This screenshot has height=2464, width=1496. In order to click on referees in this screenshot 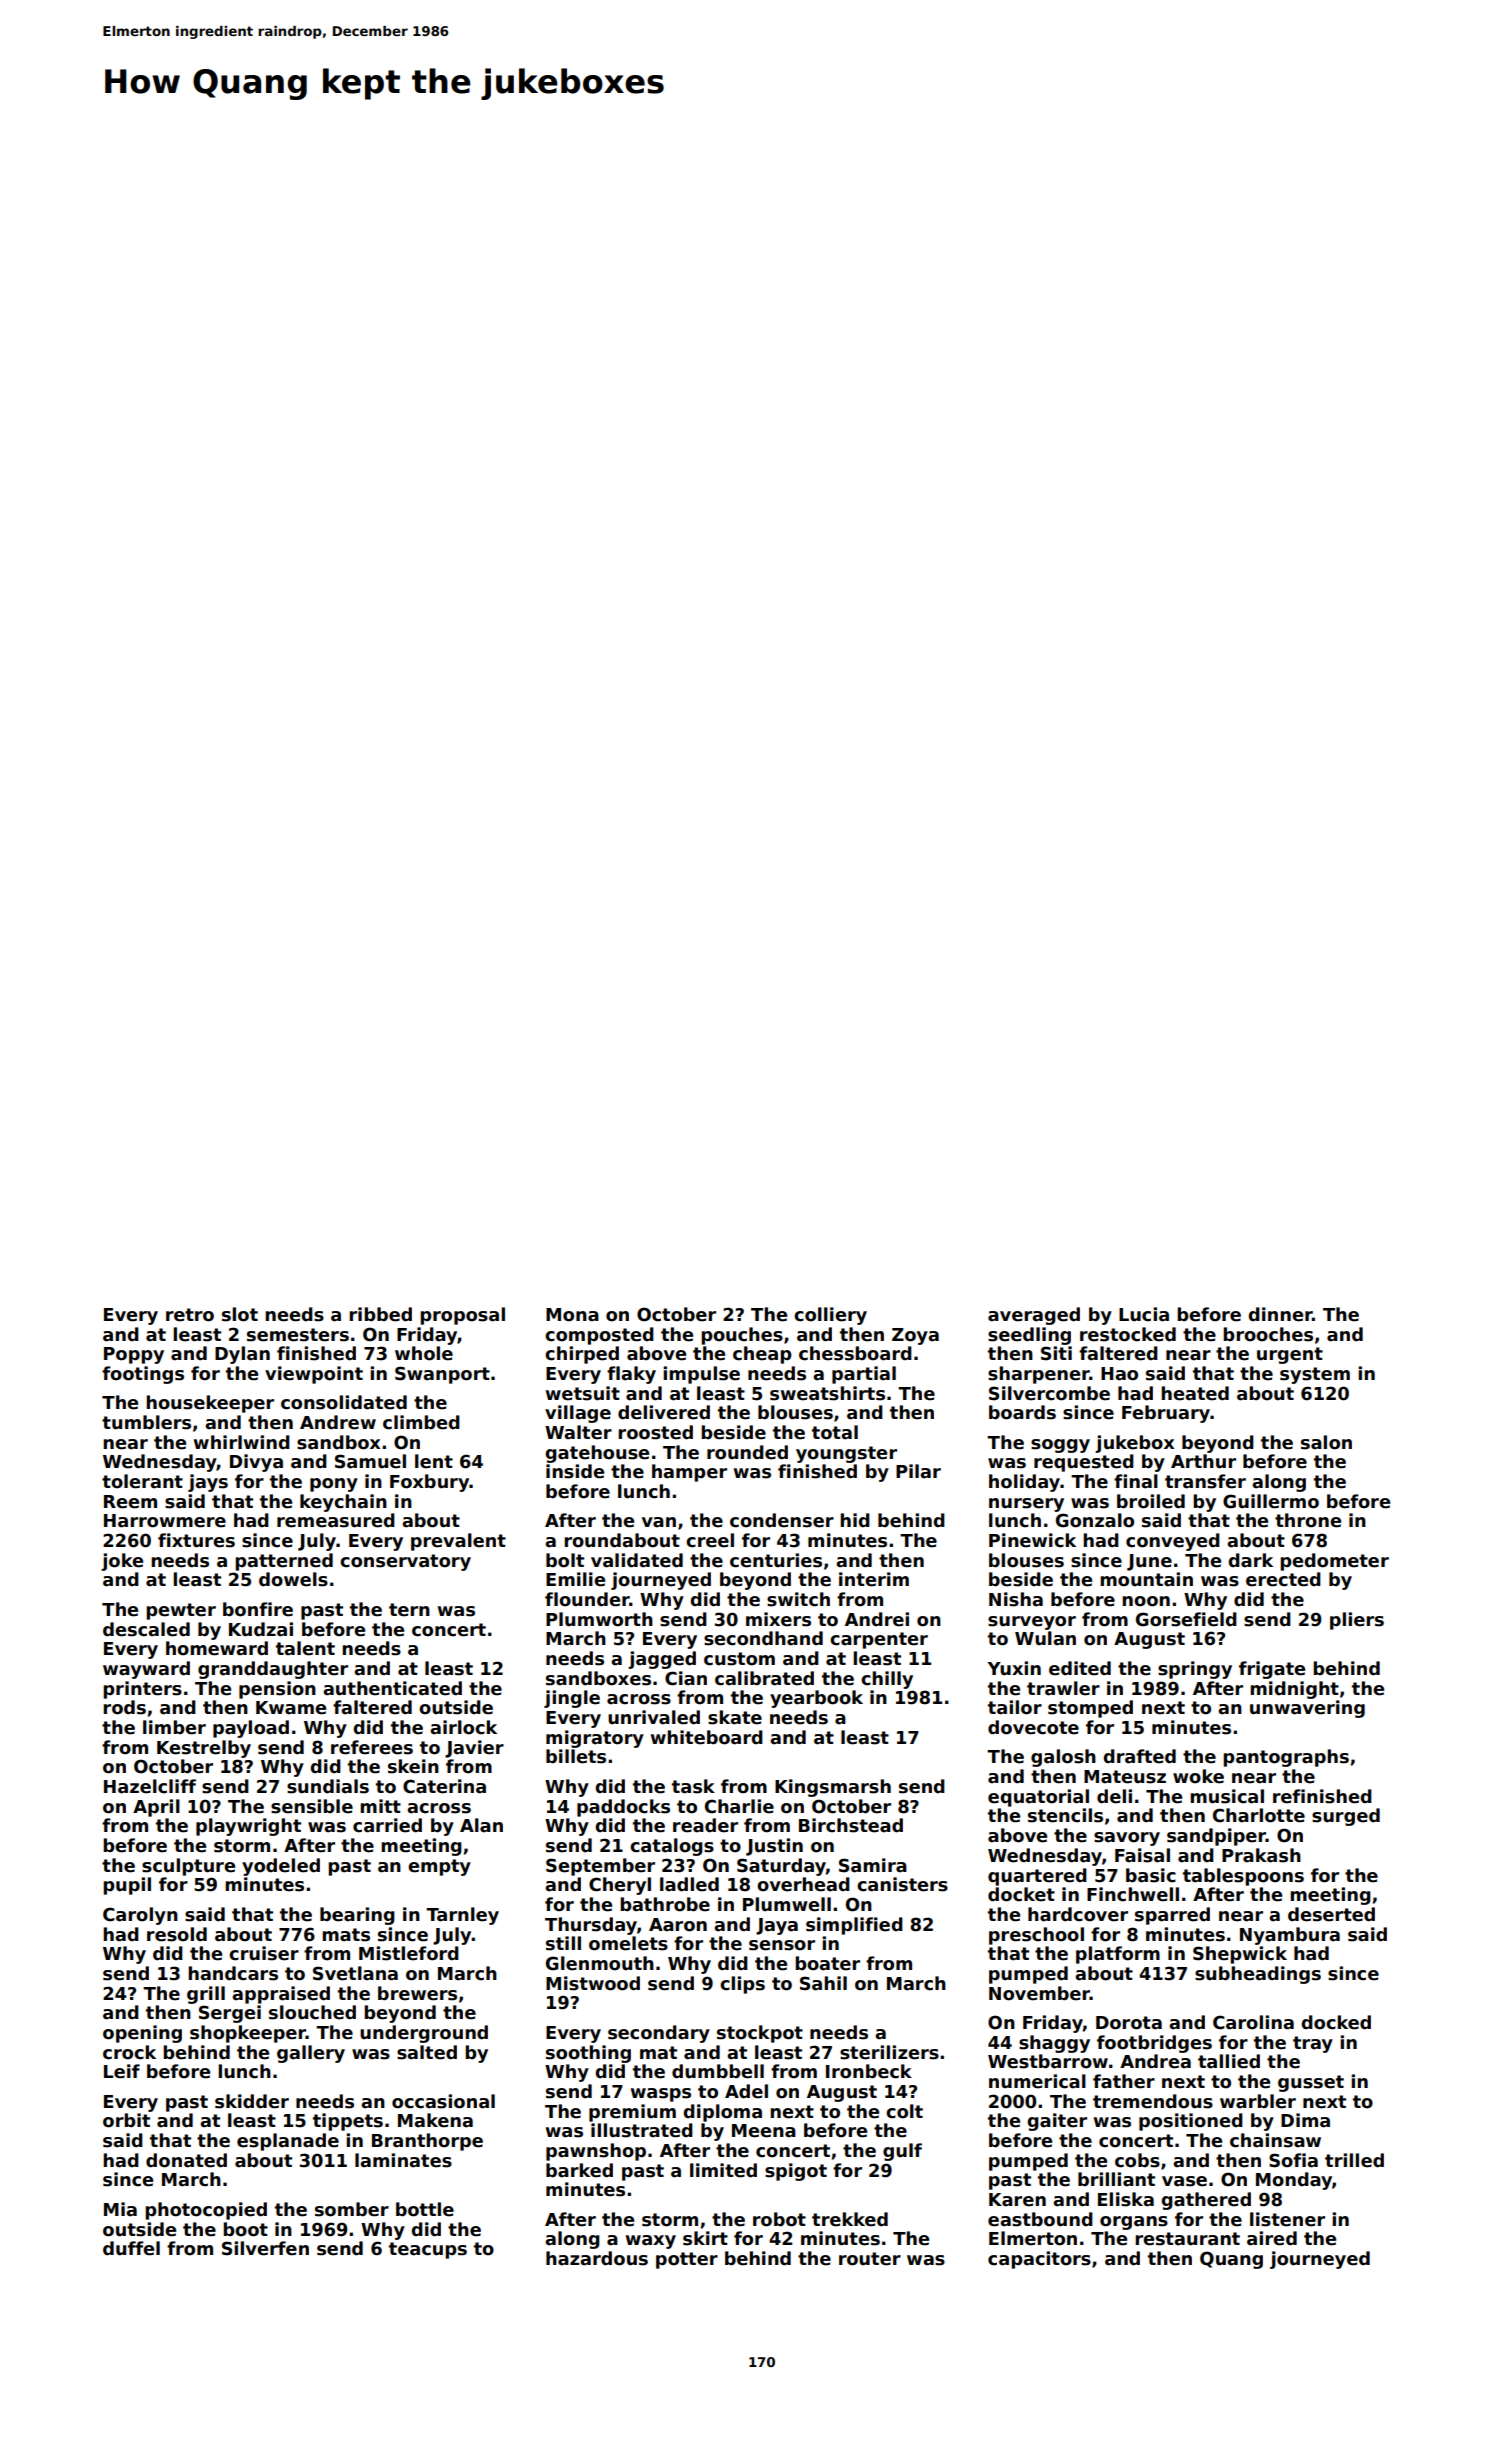, I will do `click(372, 1747)`.
